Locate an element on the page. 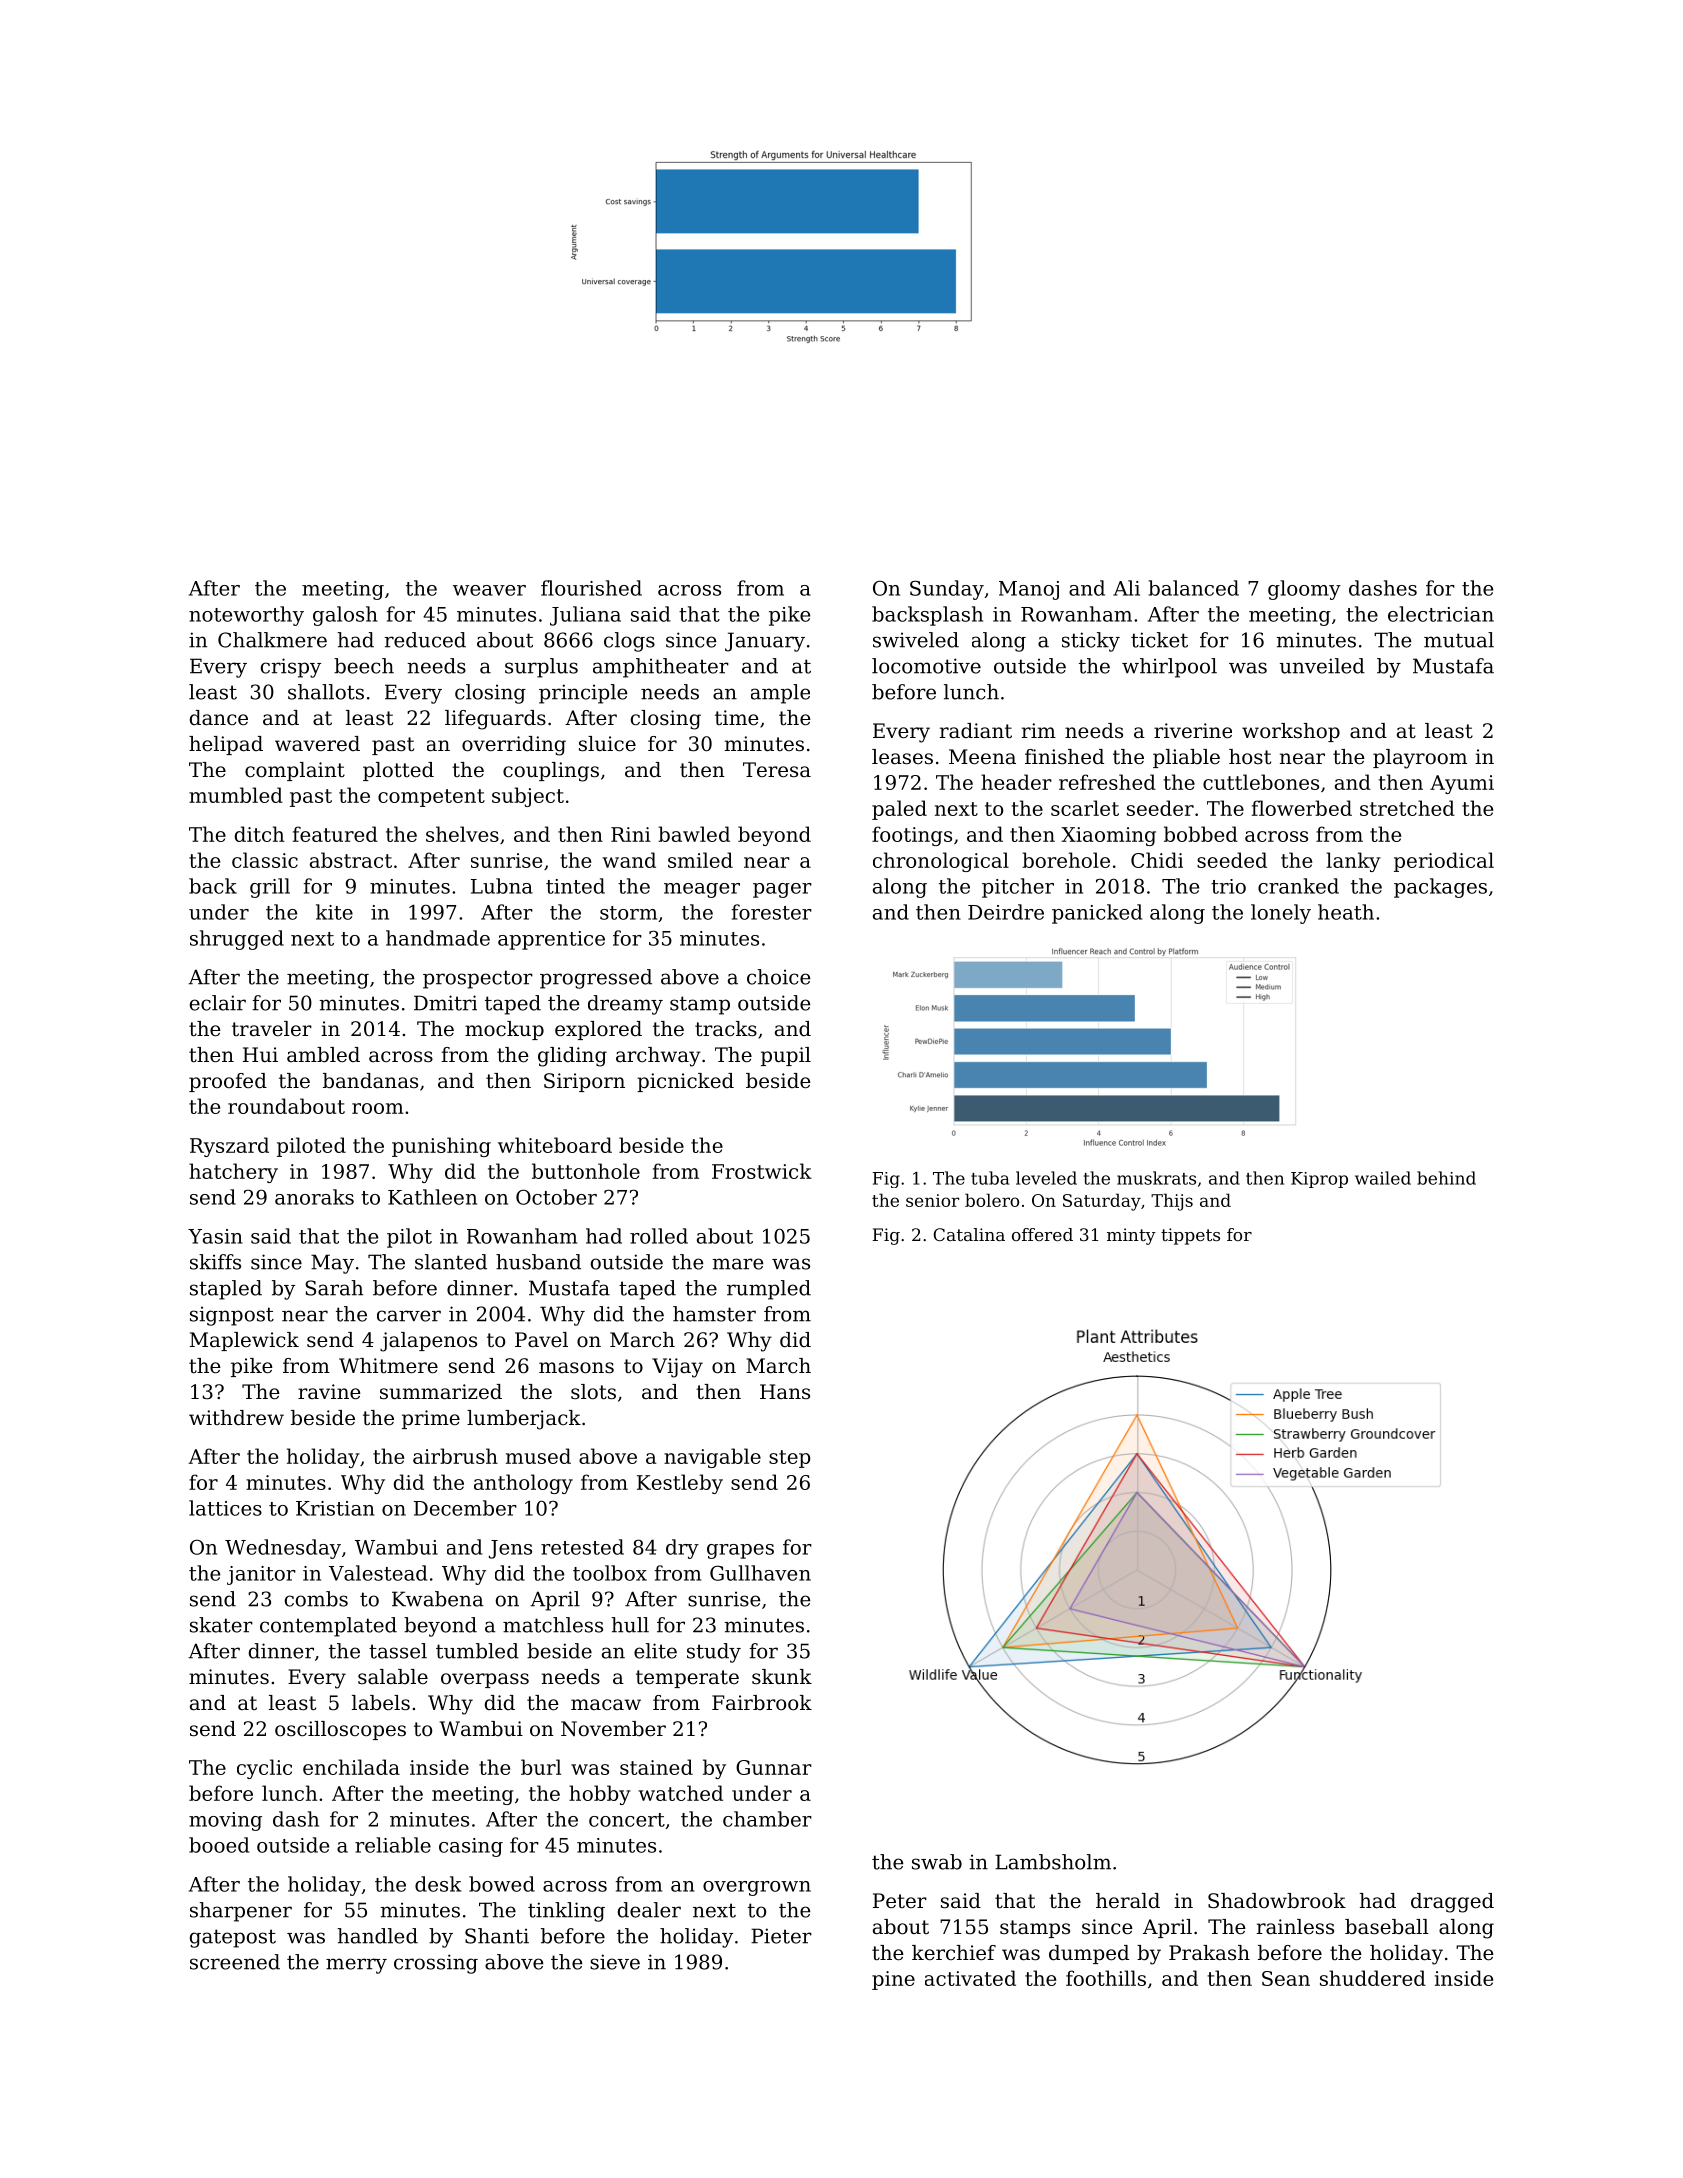  weaver is located at coordinates (489, 590).
